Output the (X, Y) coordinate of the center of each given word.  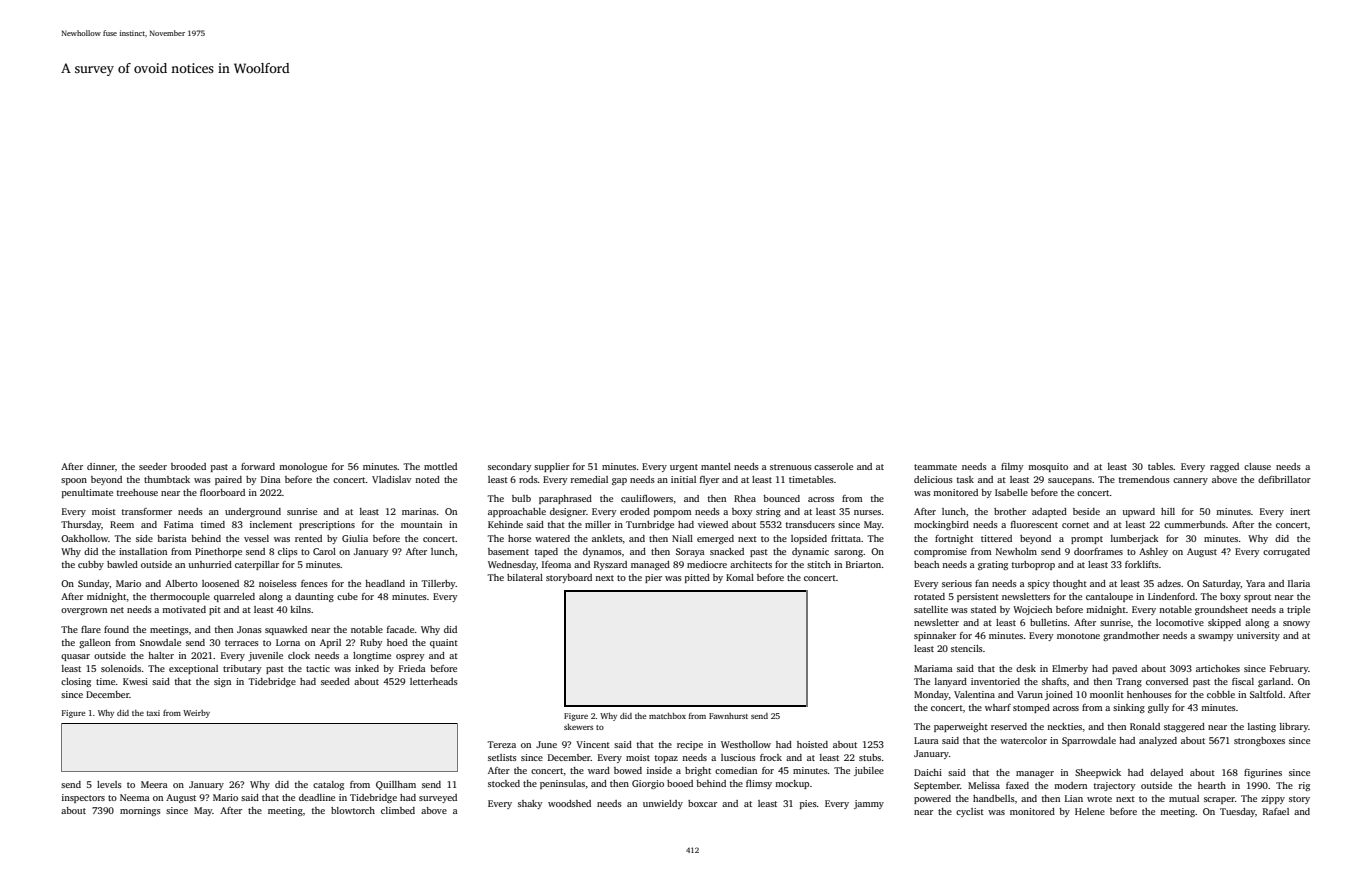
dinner (101, 466)
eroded (635, 511)
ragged (1224, 467)
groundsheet (1221, 610)
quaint (444, 643)
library (1294, 727)
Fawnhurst (728, 716)
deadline (317, 797)
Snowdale (160, 642)
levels (109, 784)
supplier (552, 467)
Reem (122, 524)
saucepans (1070, 481)
